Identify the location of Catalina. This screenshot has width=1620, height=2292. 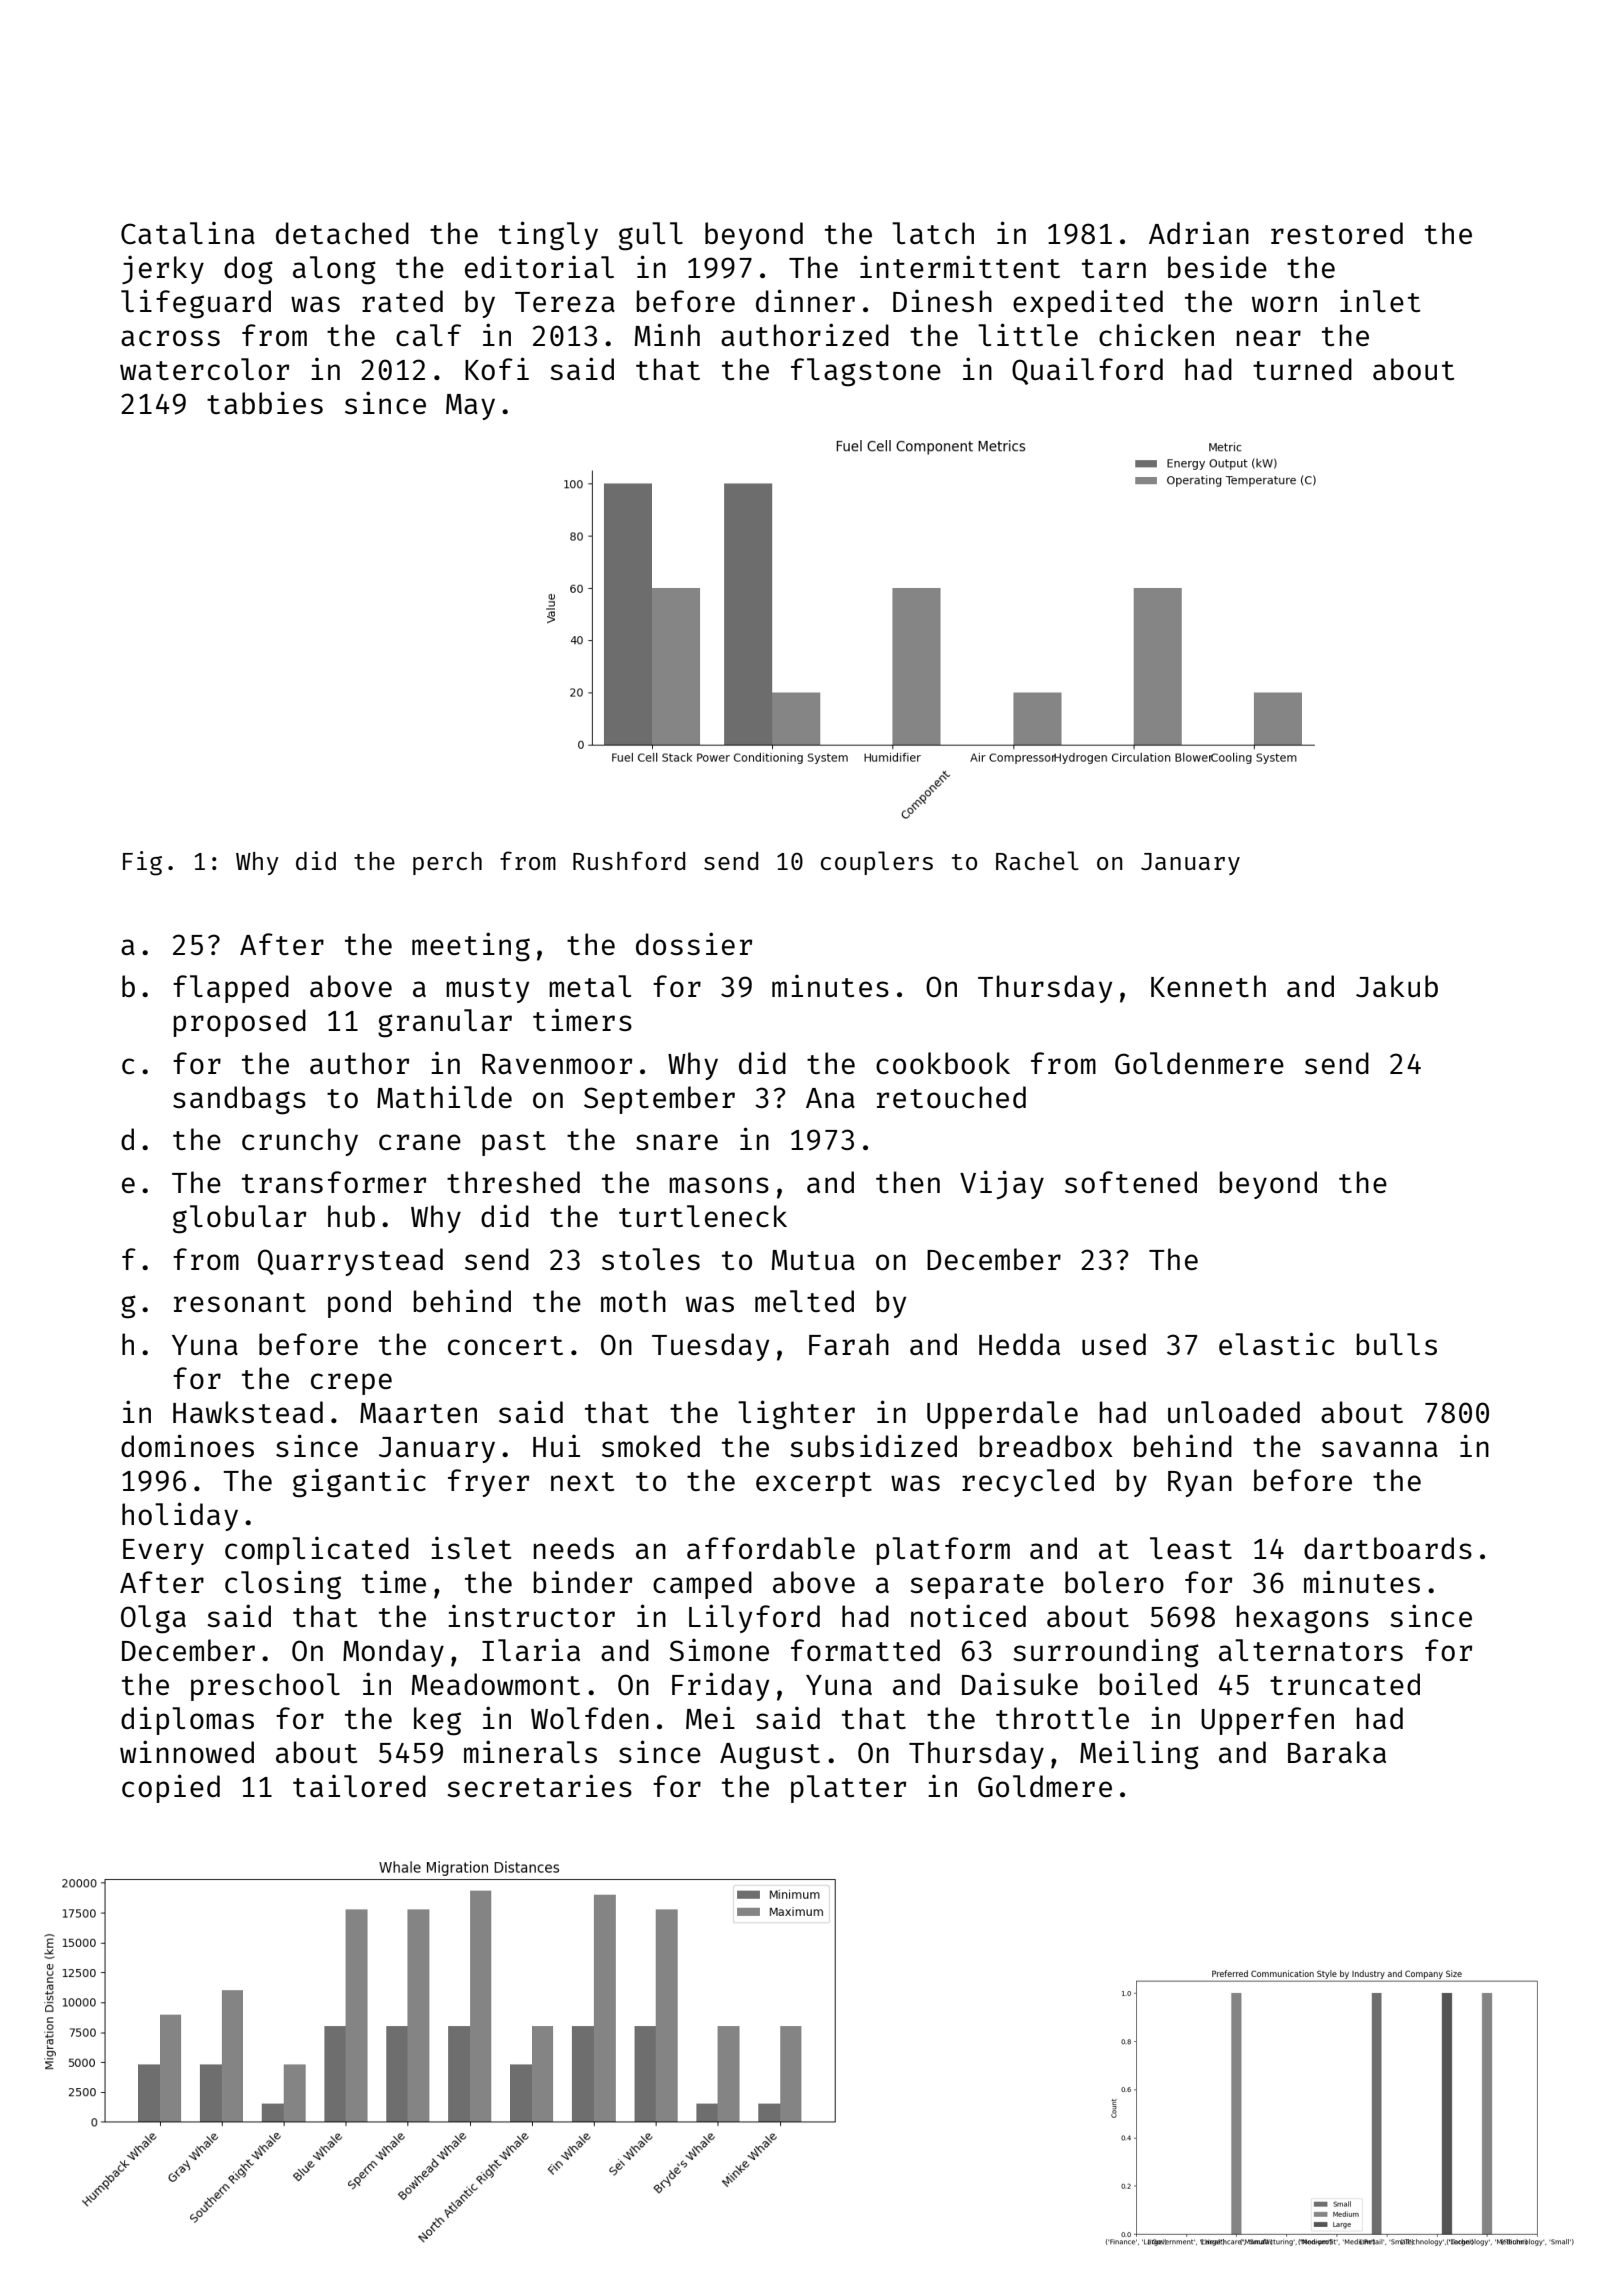
(188, 233).
